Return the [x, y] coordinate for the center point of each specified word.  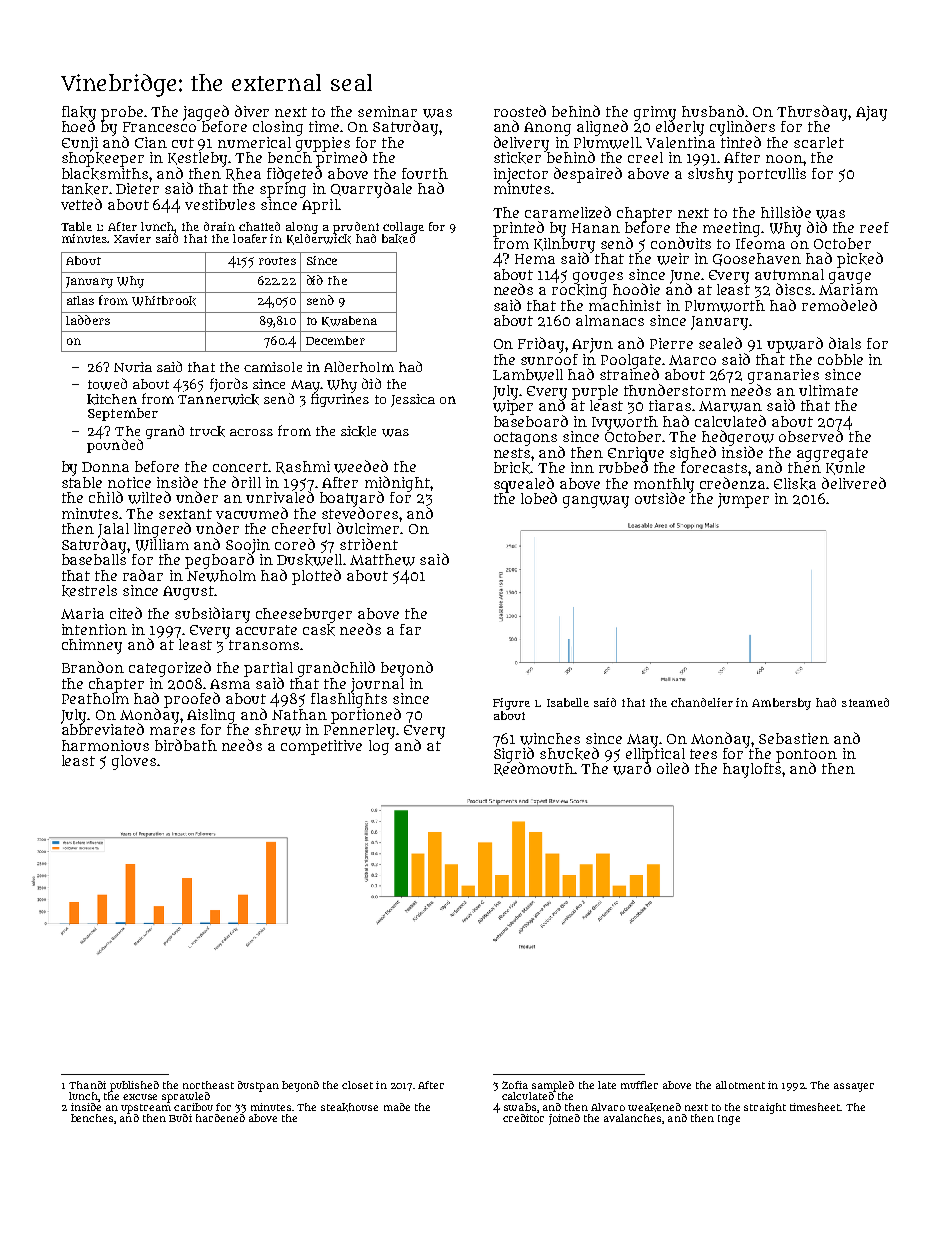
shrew [278, 730]
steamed [865, 702]
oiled [673, 768]
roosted [520, 111]
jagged [206, 113]
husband [713, 111]
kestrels [89, 591]
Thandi [87, 1085]
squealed [524, 484]
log [379, 747]
